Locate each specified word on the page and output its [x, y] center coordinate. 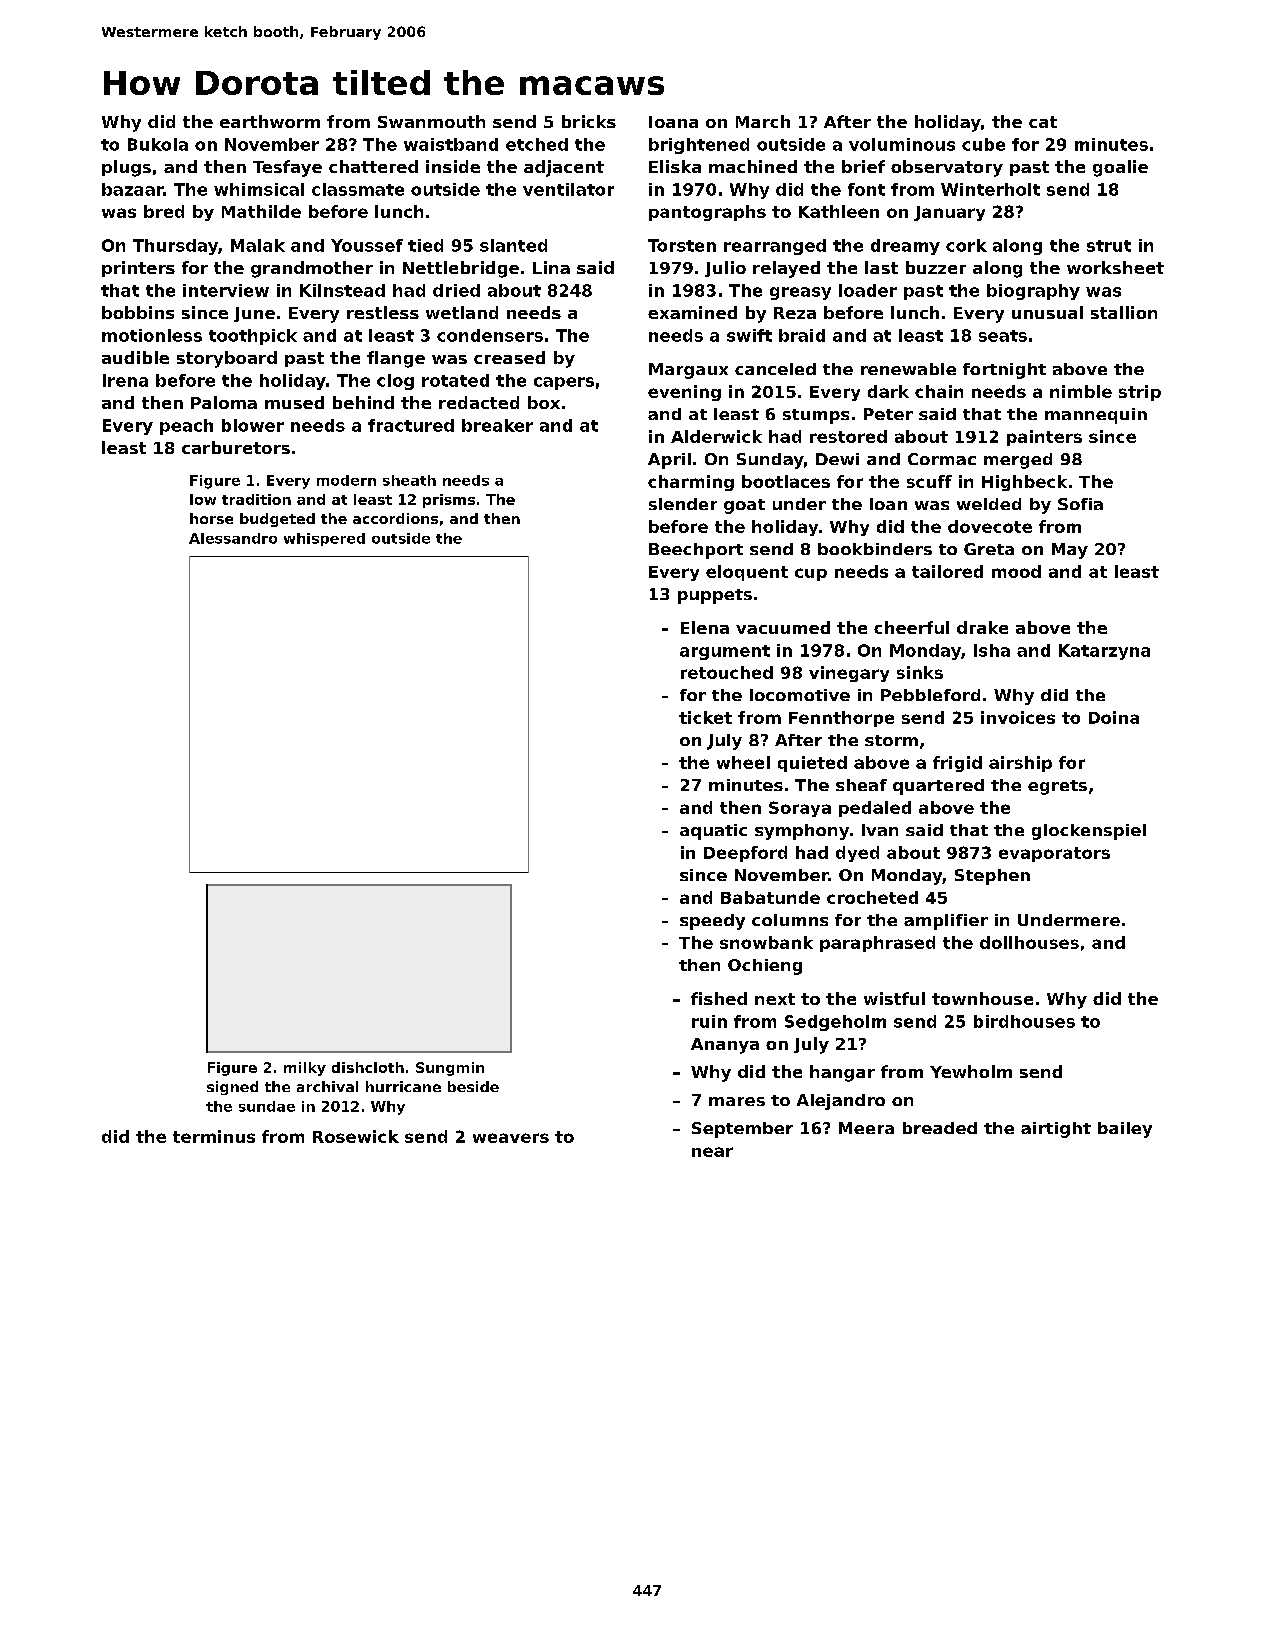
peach [186, 427]
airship [1020, 764]
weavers [511, 1138]
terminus [214, 1136]
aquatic [713, 832]
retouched [727, 672]
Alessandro [233, 538]
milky [305, 1069]
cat [1043, 122]
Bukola [158, 144]
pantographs [707, 213]
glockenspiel [1089, 832]
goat [744, 506]
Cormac [942, 459]
